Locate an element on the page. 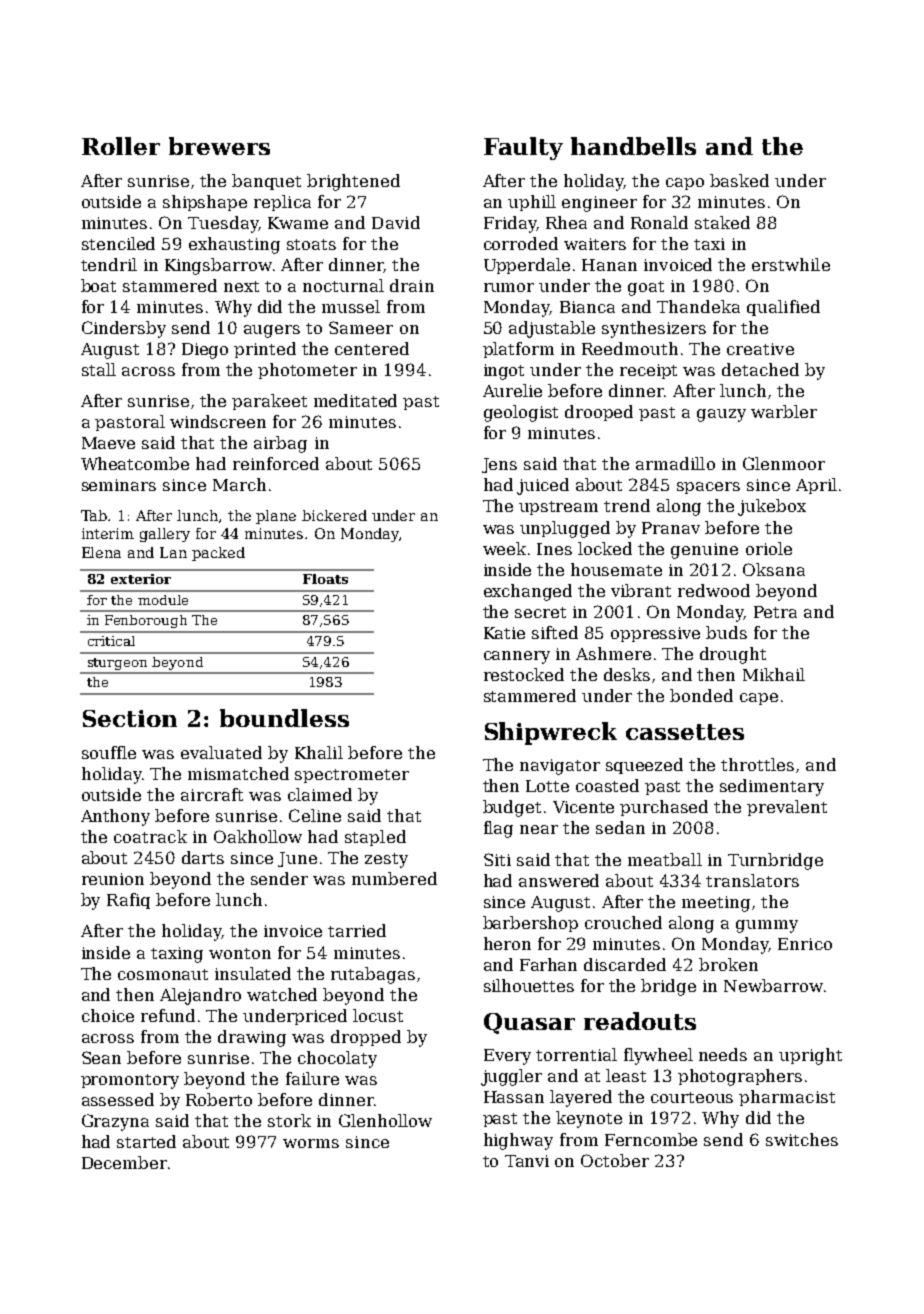  Tanvi is located at coordinates (527, 1161).
